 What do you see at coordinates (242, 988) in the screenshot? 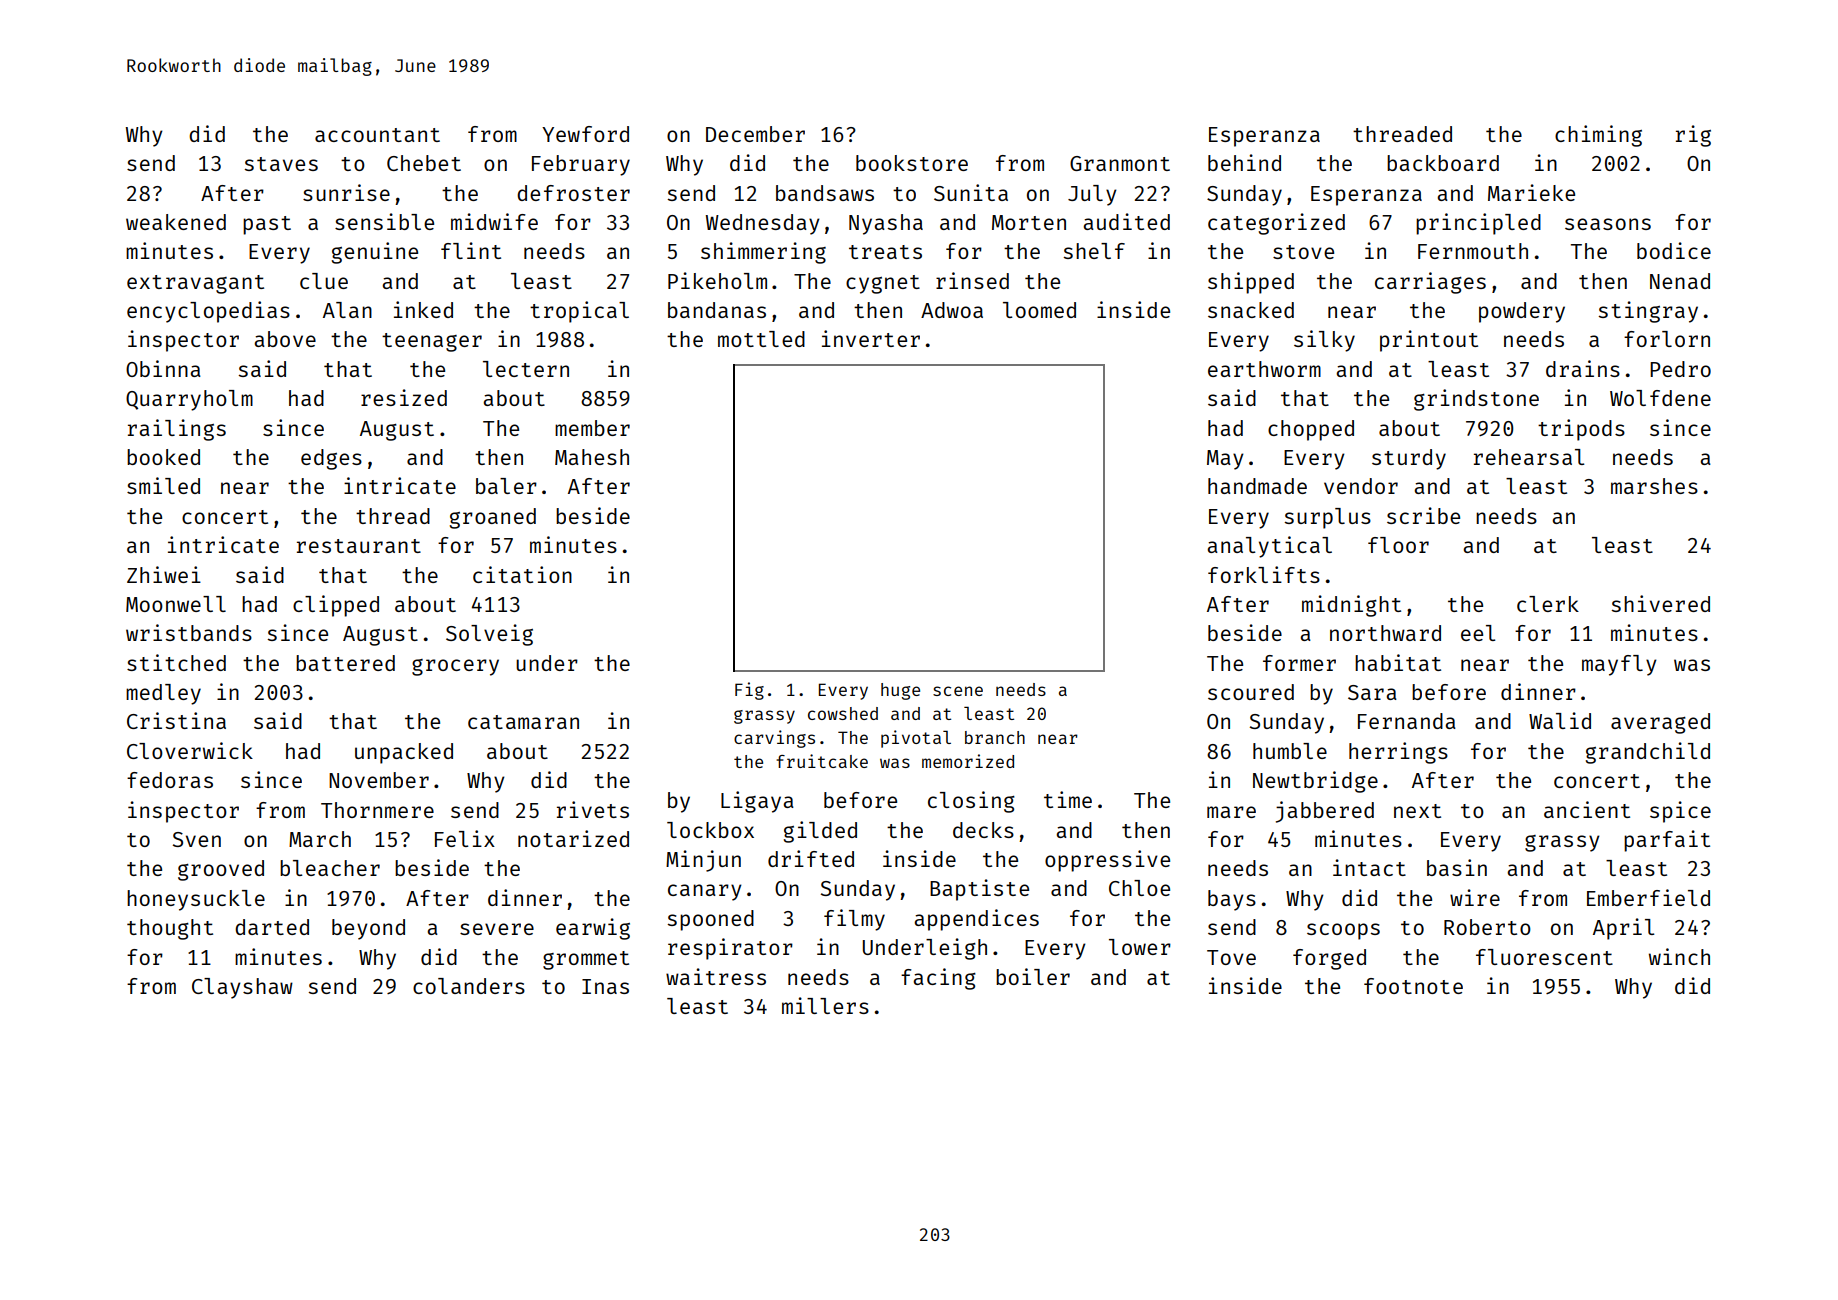
I see `Clayshaw` at bounding box center [242, 988].
